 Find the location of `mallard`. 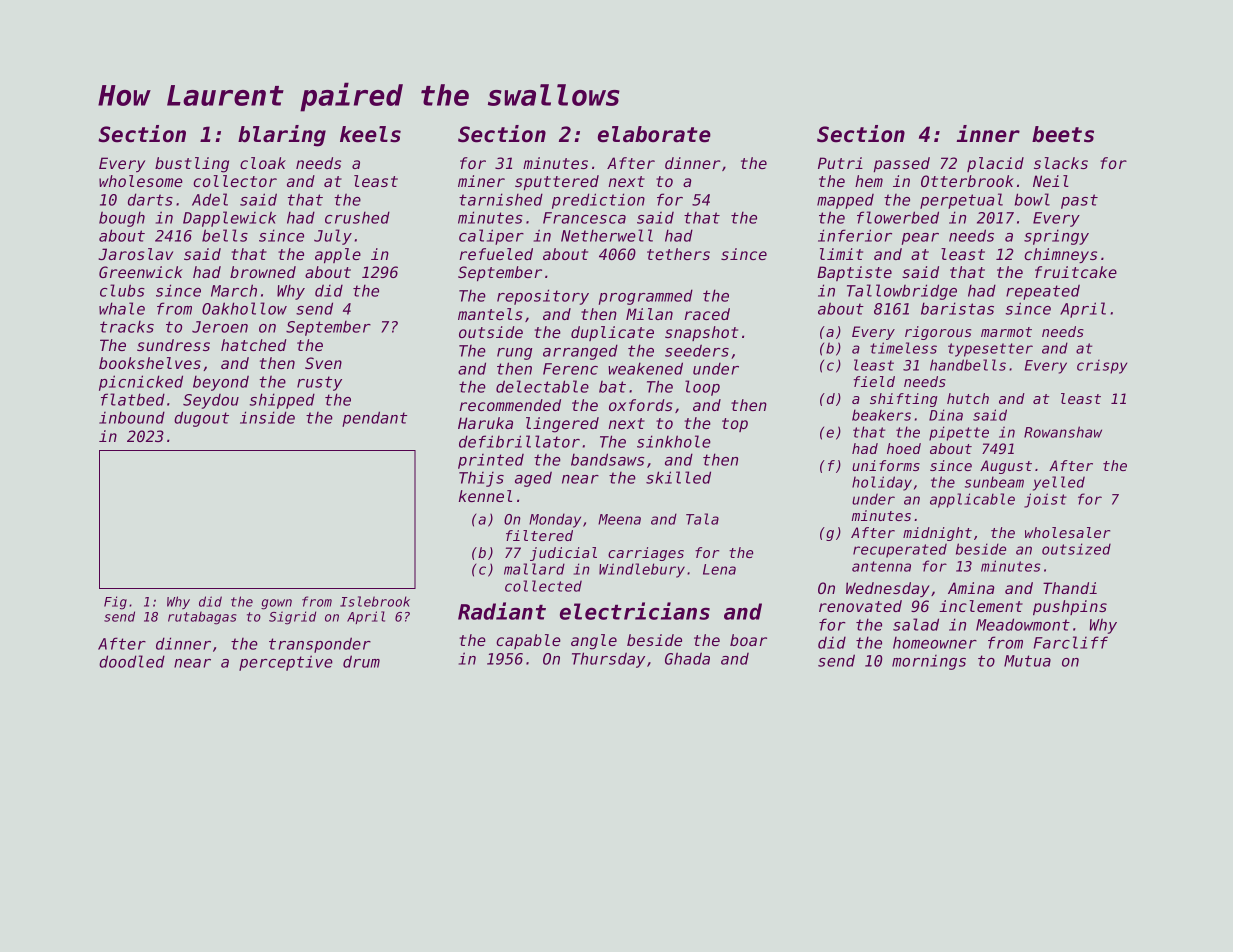

mallard is located at coordinates (534, 569).
